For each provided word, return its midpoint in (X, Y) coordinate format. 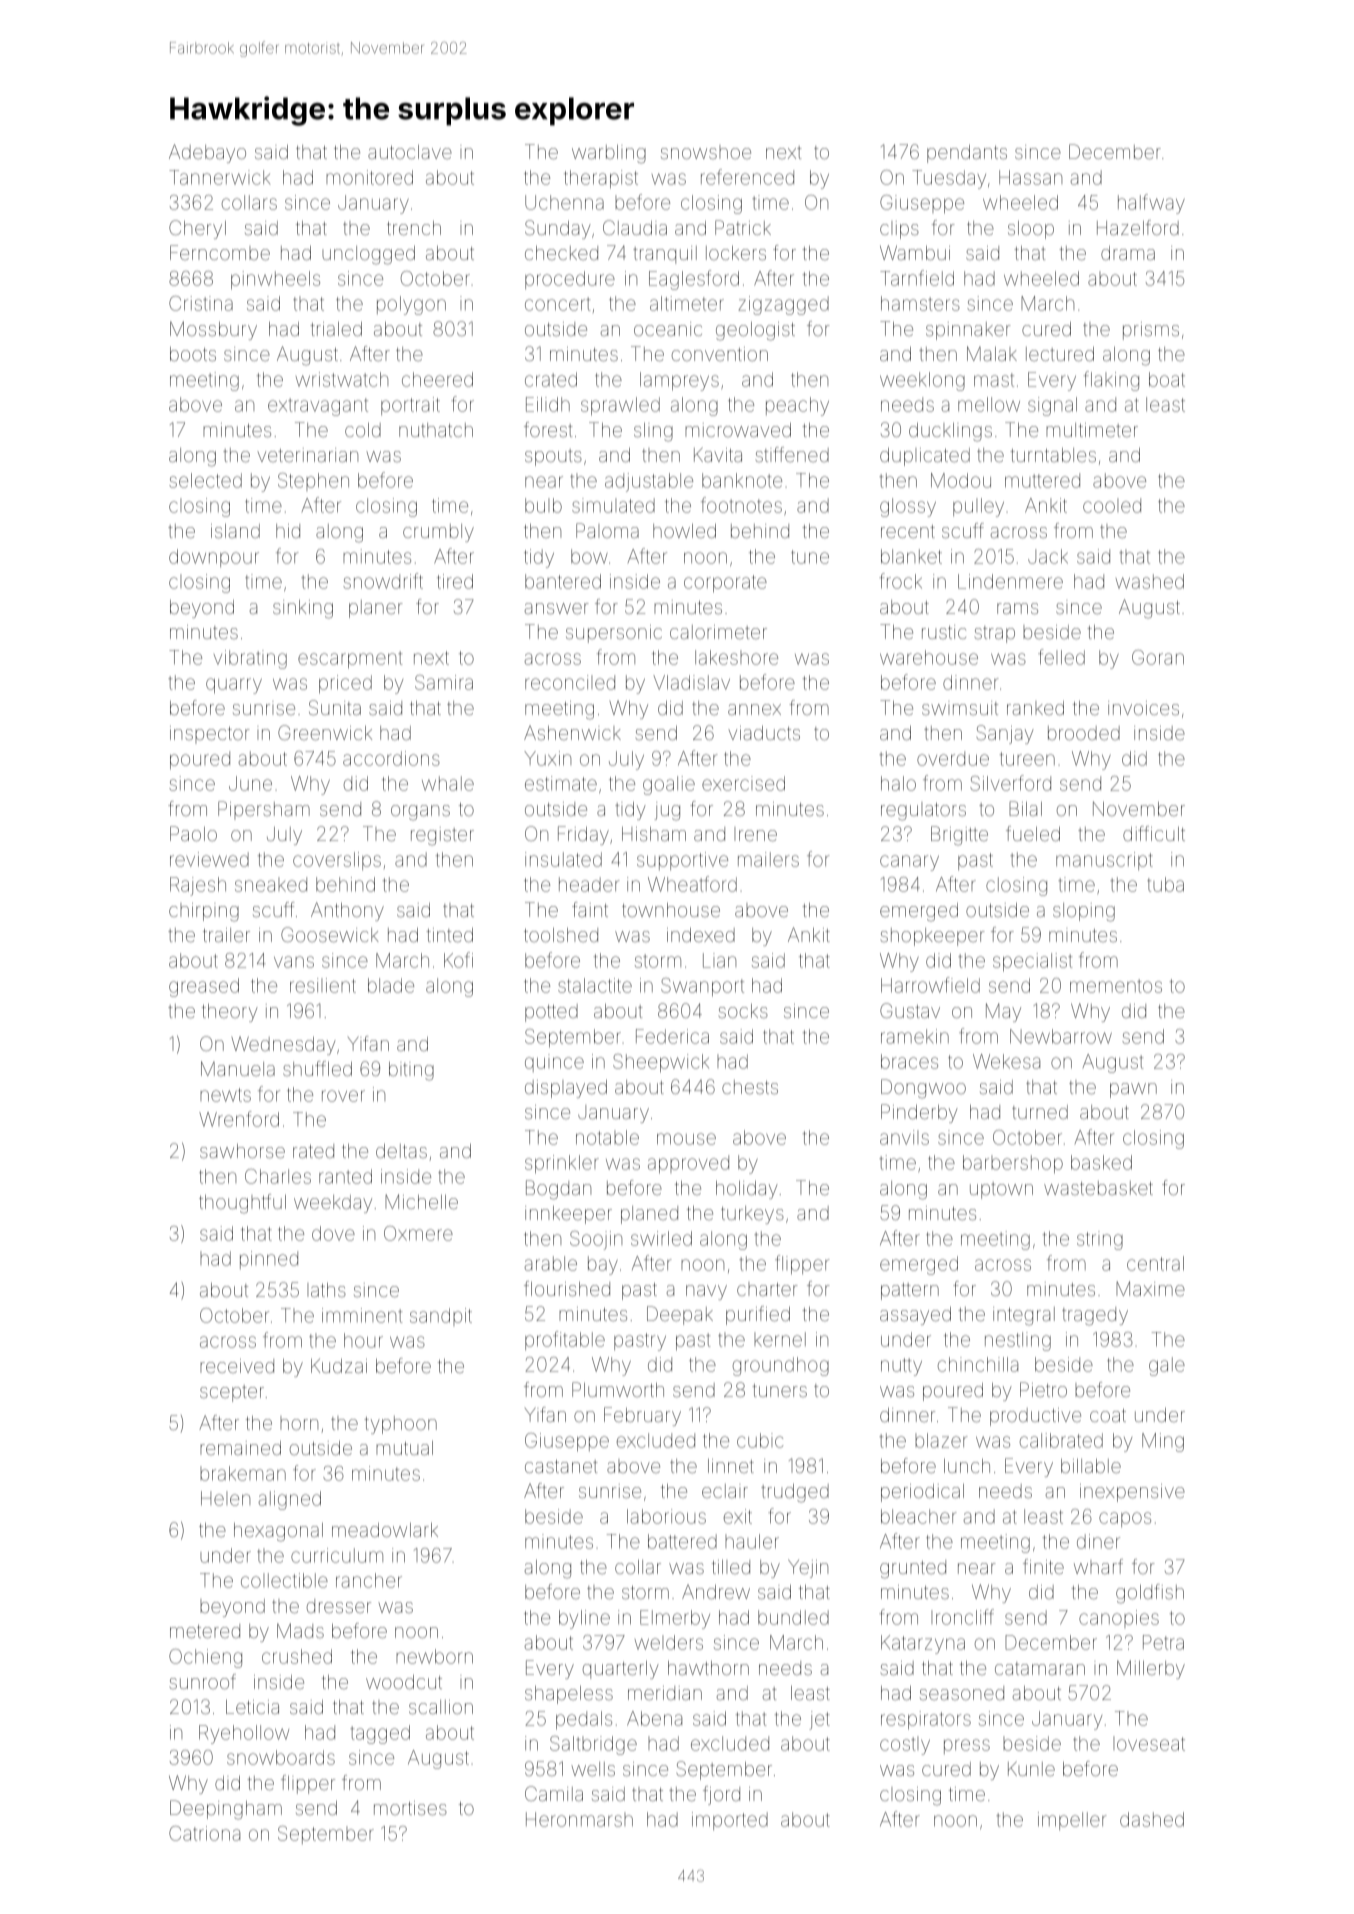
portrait (410, 406)
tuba (1165, 884)
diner (1098, 1541)
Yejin (808, 1568)
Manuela (238, 1068)
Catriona (204, 1833)
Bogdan (558, 1190)
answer (557, 608)
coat (1108, 1415)
